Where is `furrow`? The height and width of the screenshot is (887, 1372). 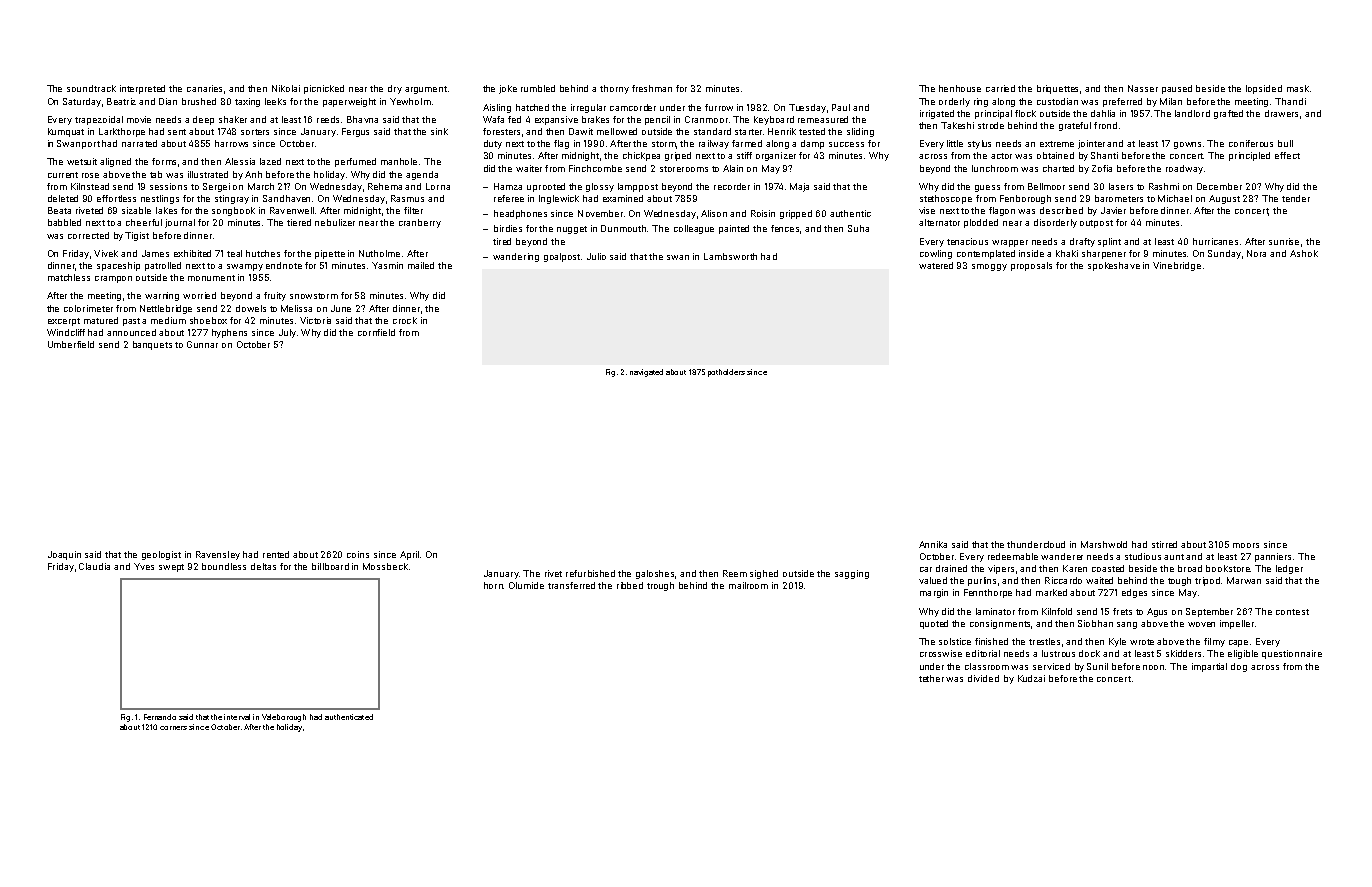 furrow is located at coordinates (719, 107).
